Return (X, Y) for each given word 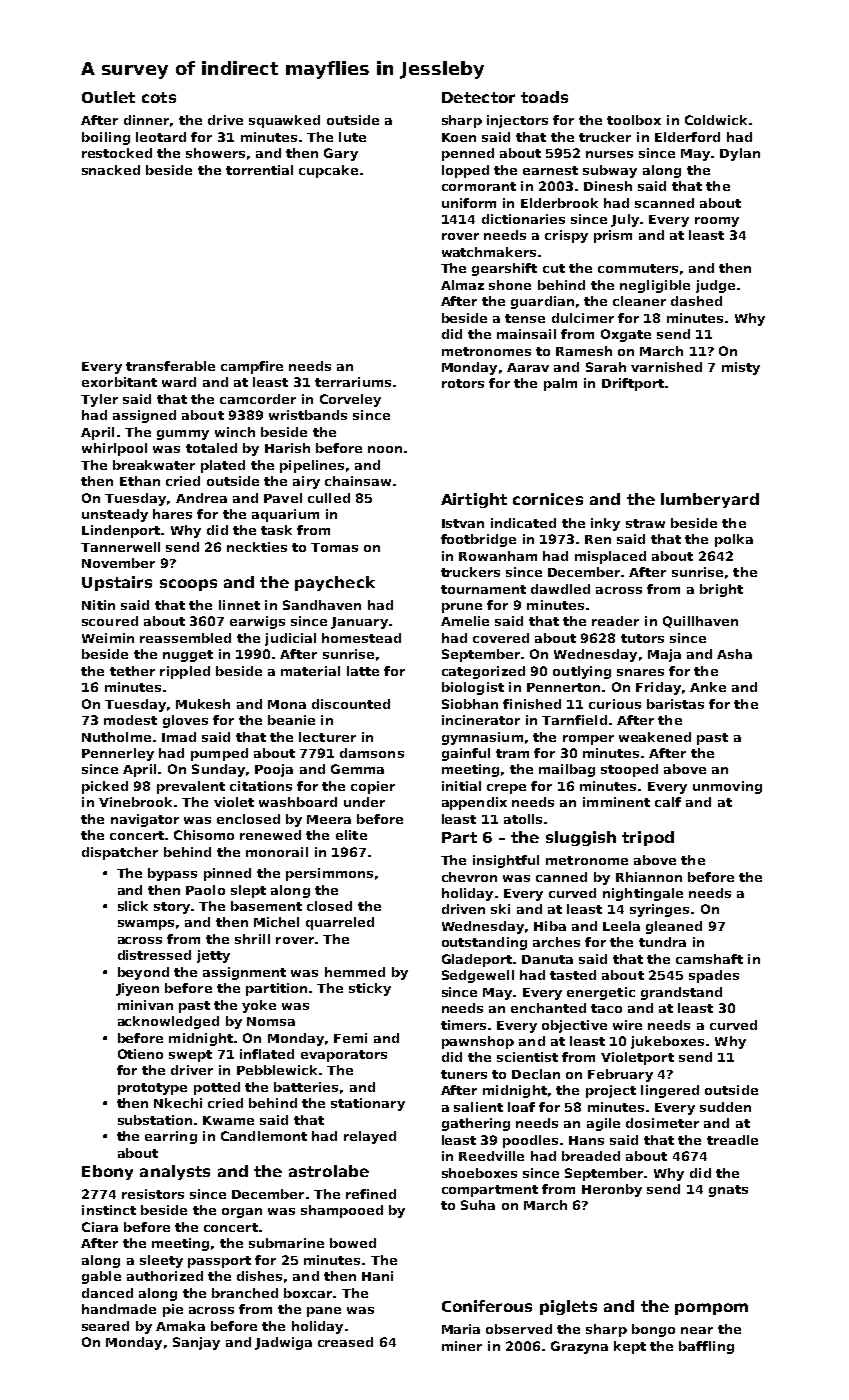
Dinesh (608, 186)
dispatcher (120, 853)
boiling (106, 138)
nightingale (643, 894)
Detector (478, 97)
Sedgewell (478, 976)
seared (105, 1326)
